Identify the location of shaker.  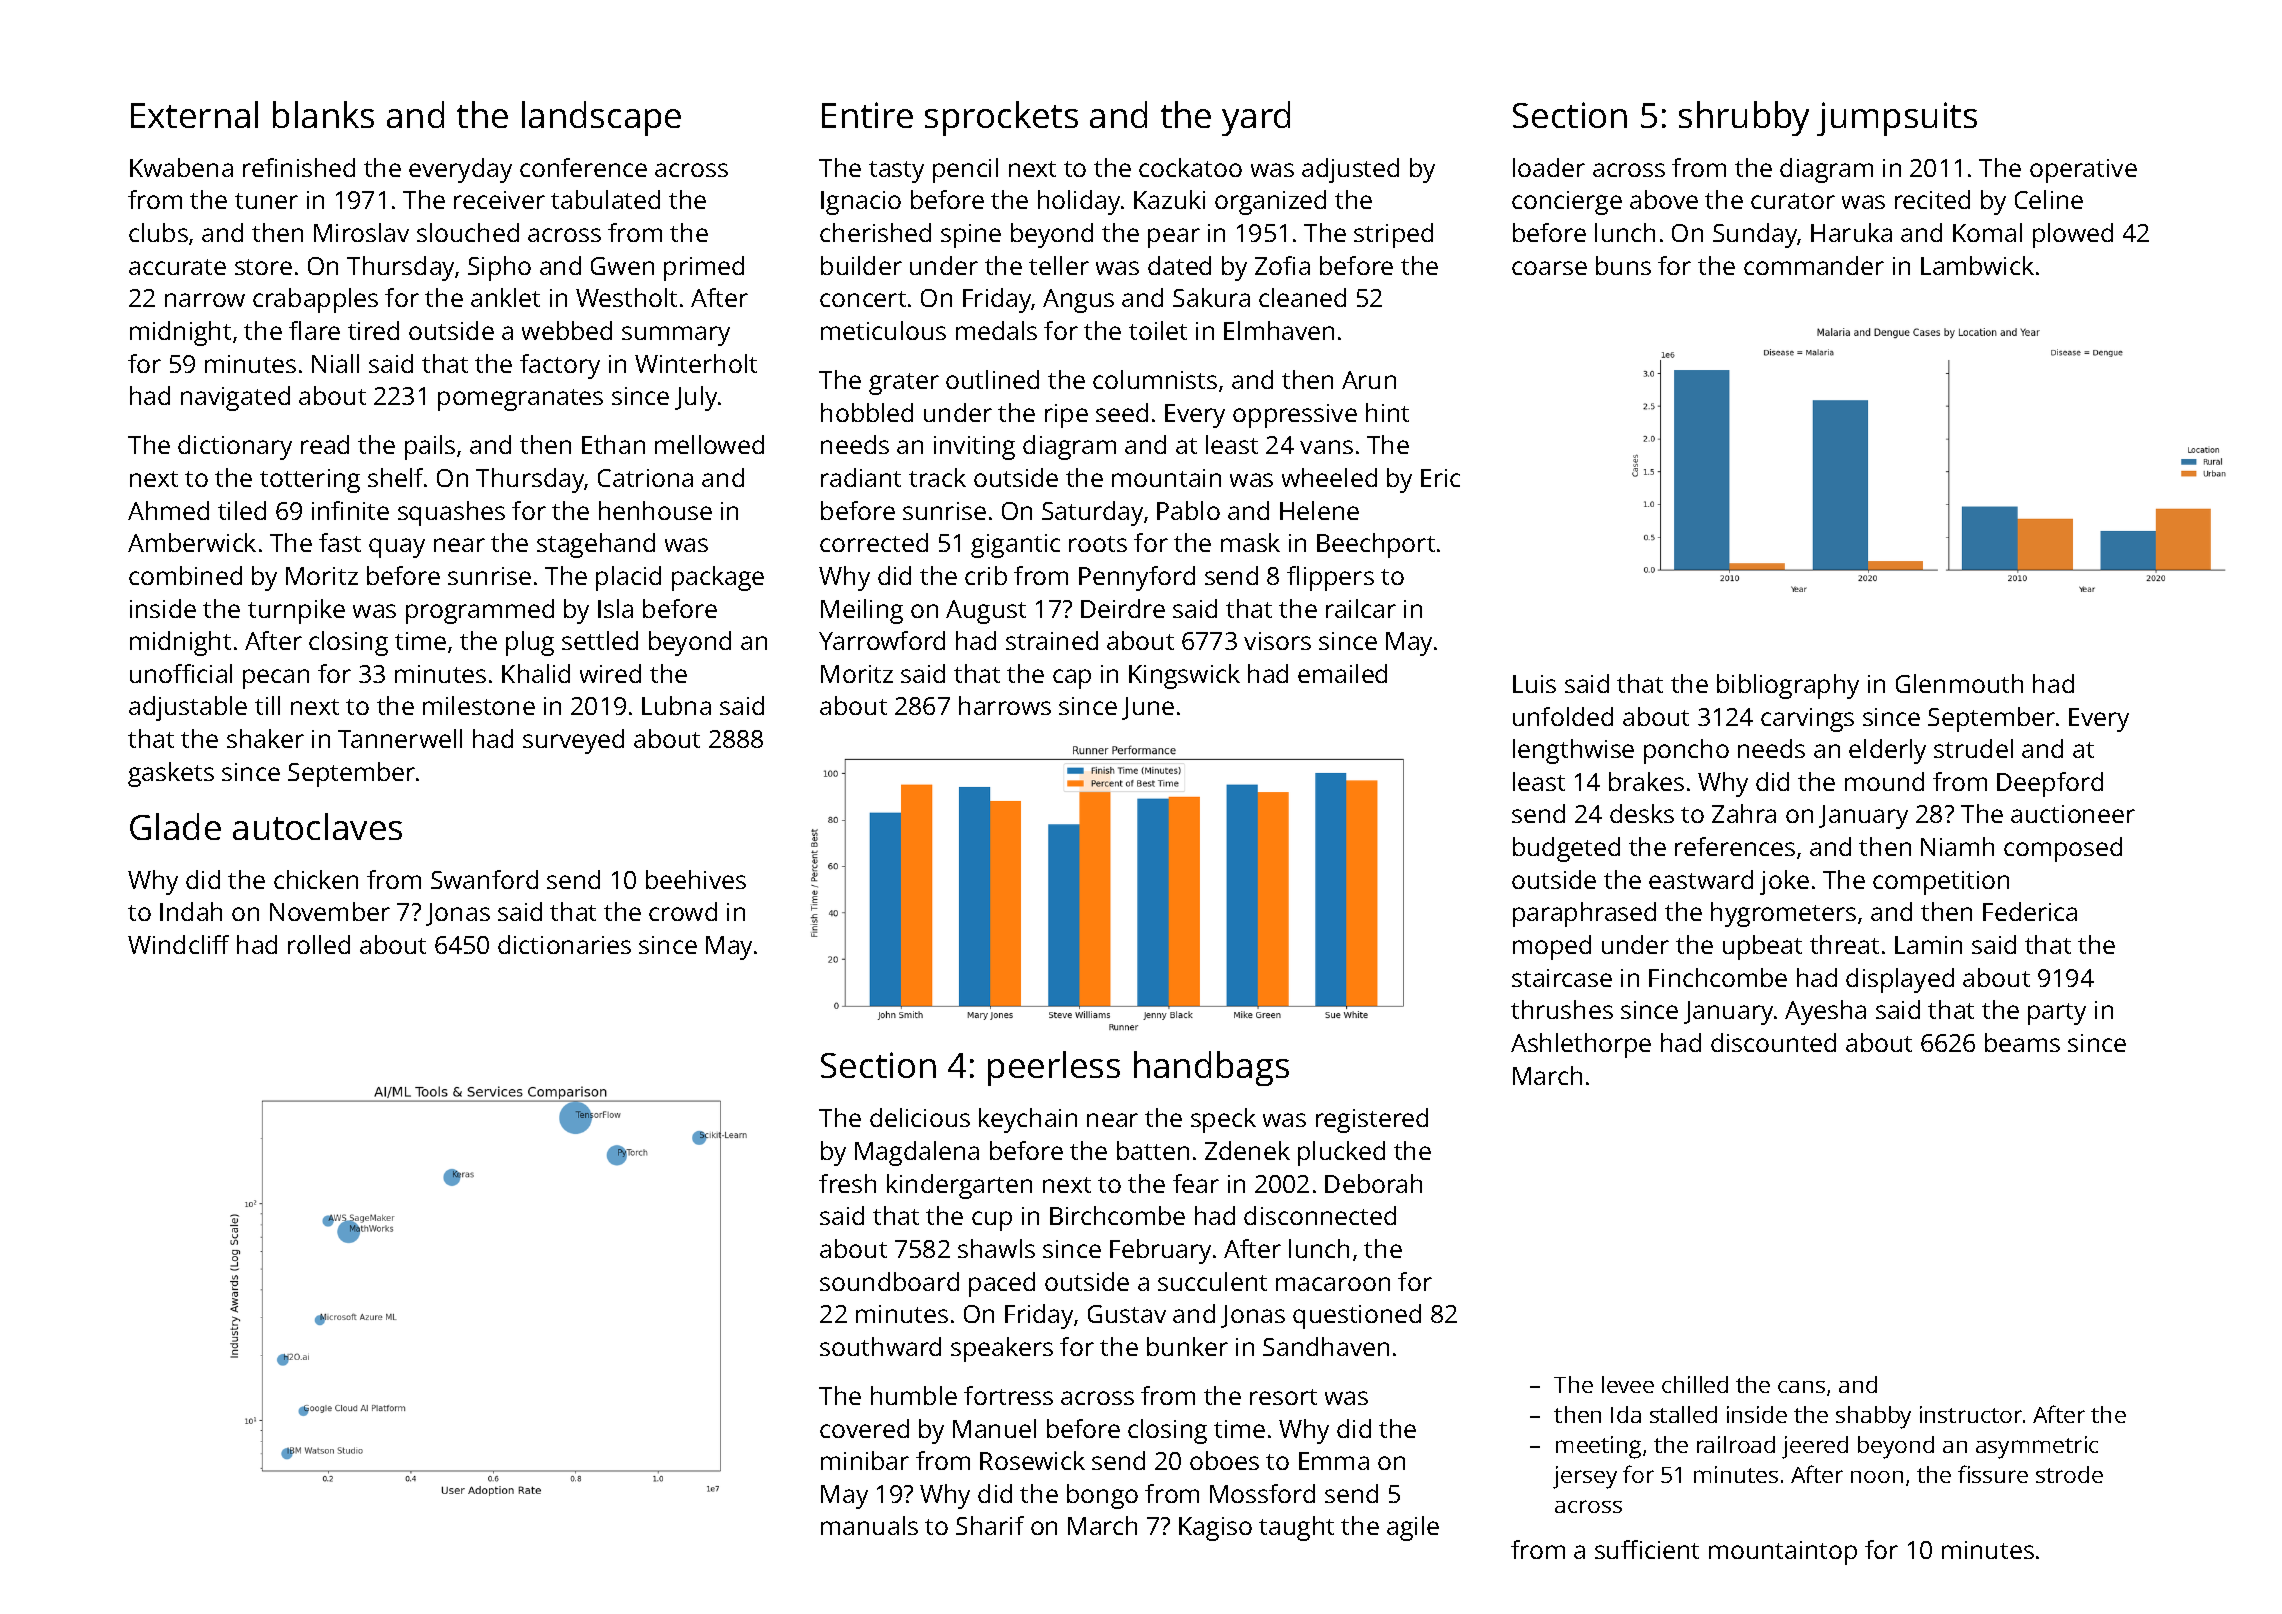
(265, 738).
